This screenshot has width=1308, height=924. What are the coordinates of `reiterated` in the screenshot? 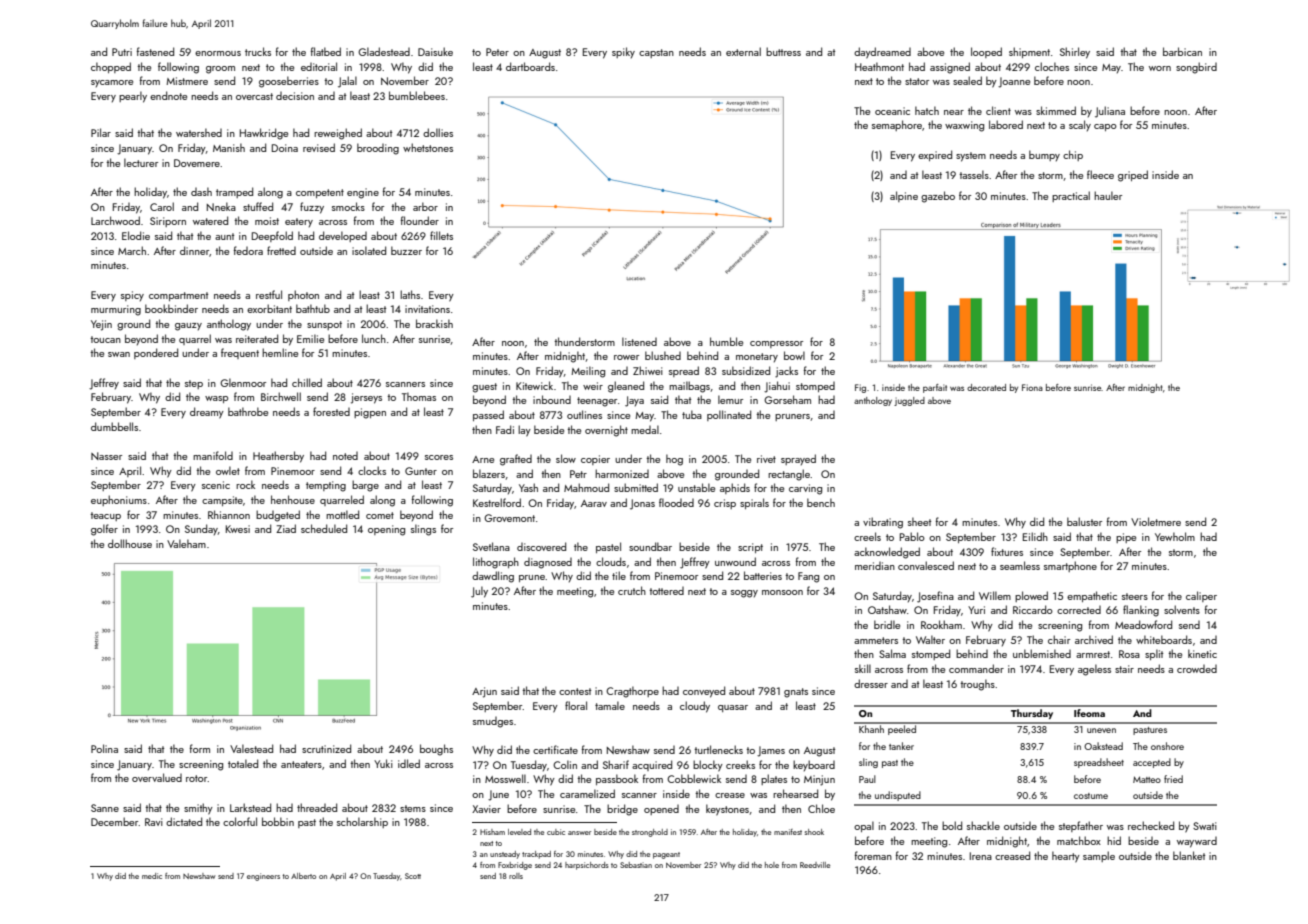 It's located at (257, 338).
